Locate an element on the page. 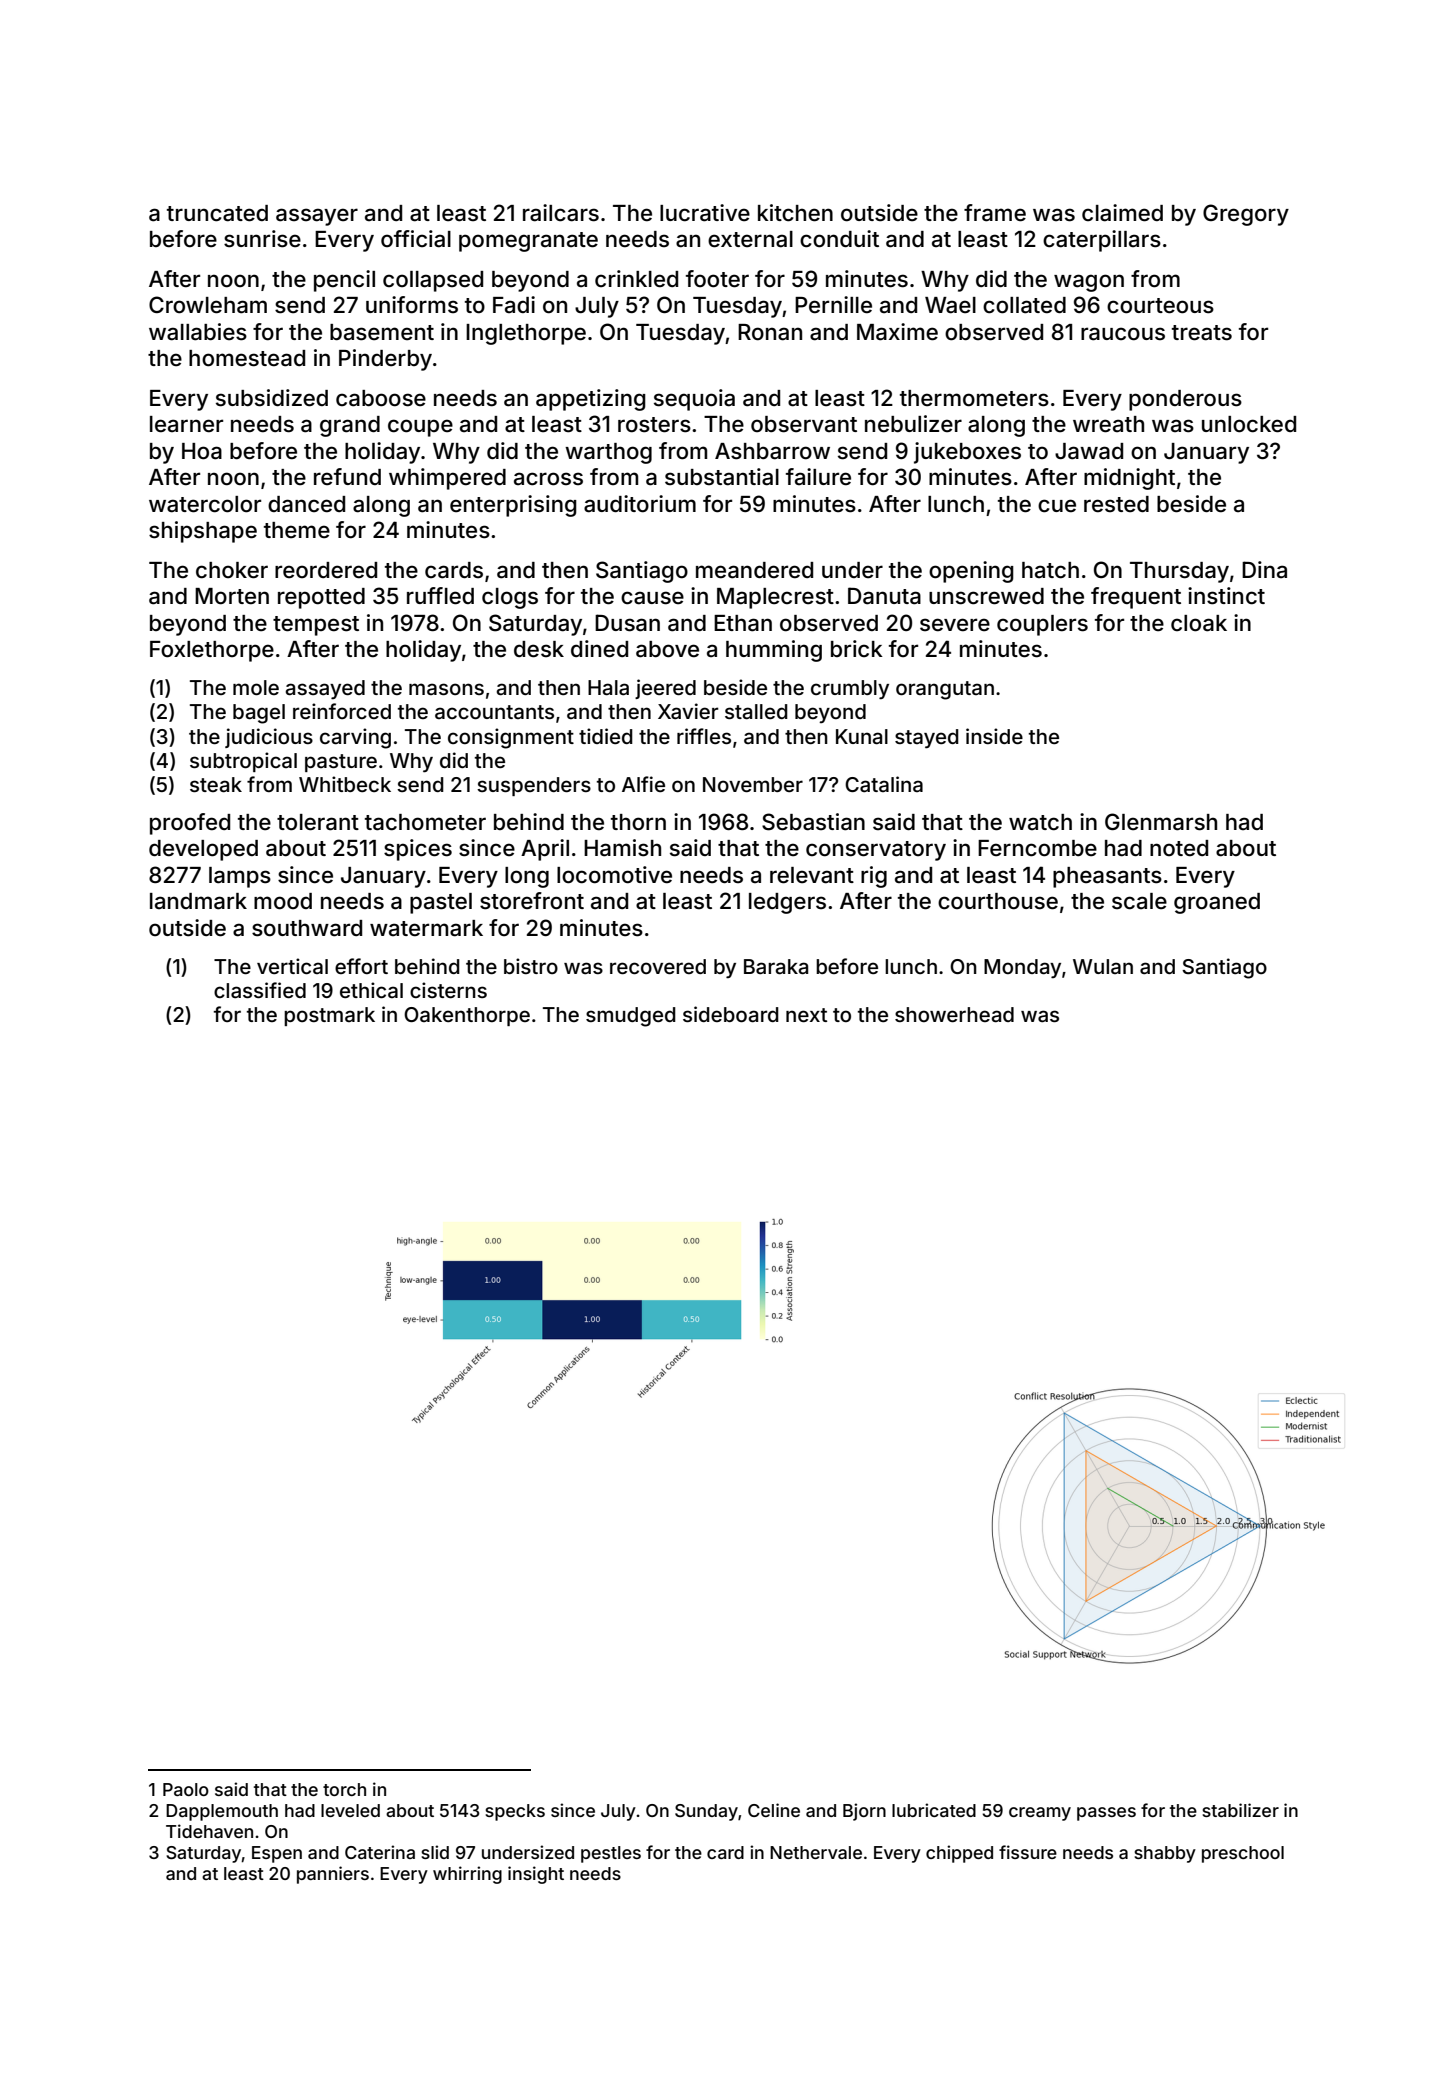 This page has width=1450, height=2100. Celine is located at coordinates (774, 1810).
